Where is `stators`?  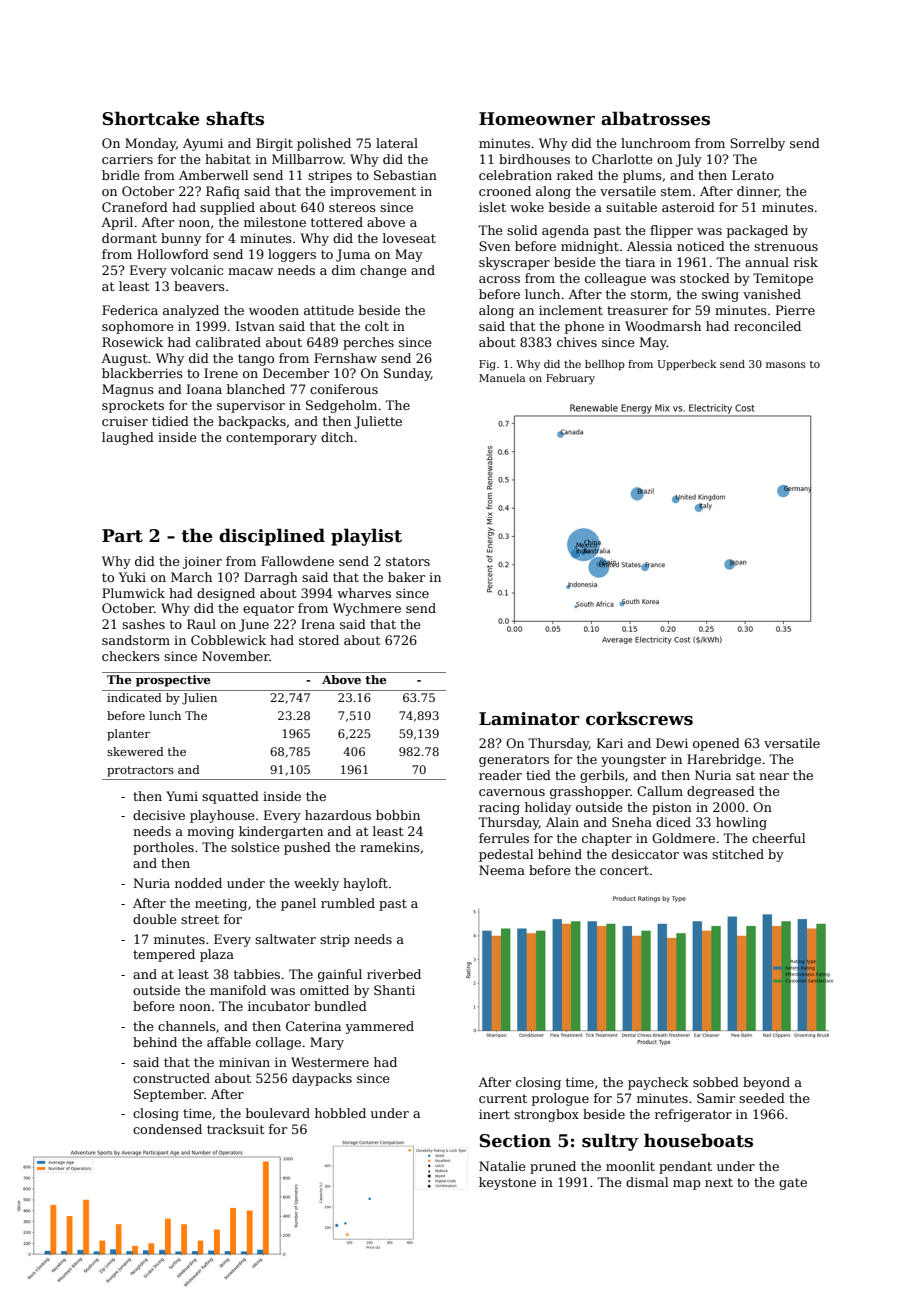
stators is located at coordinates (408, 561).
